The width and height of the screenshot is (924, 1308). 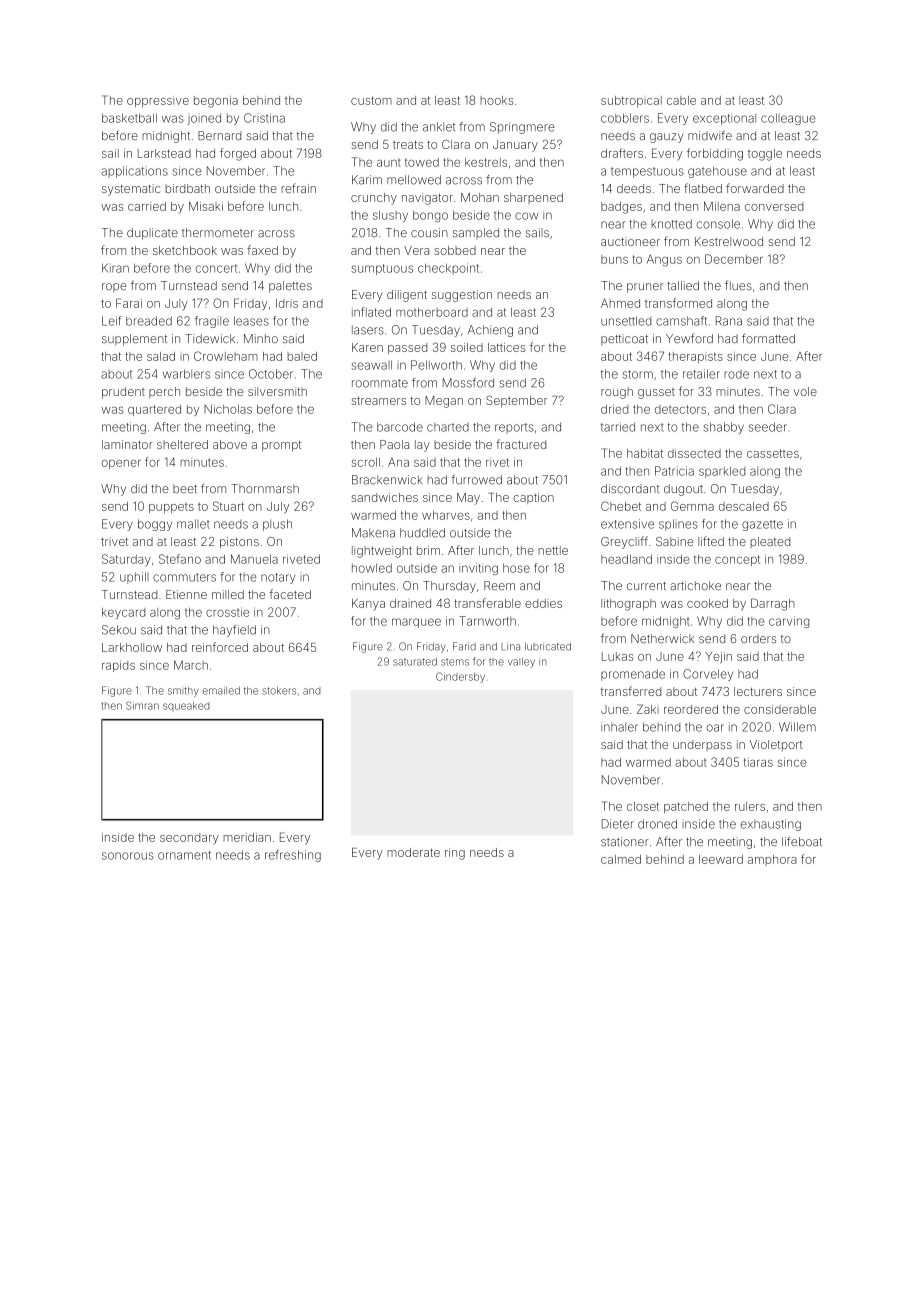 I want to click on cassettes, so click(x=773, y=453).
